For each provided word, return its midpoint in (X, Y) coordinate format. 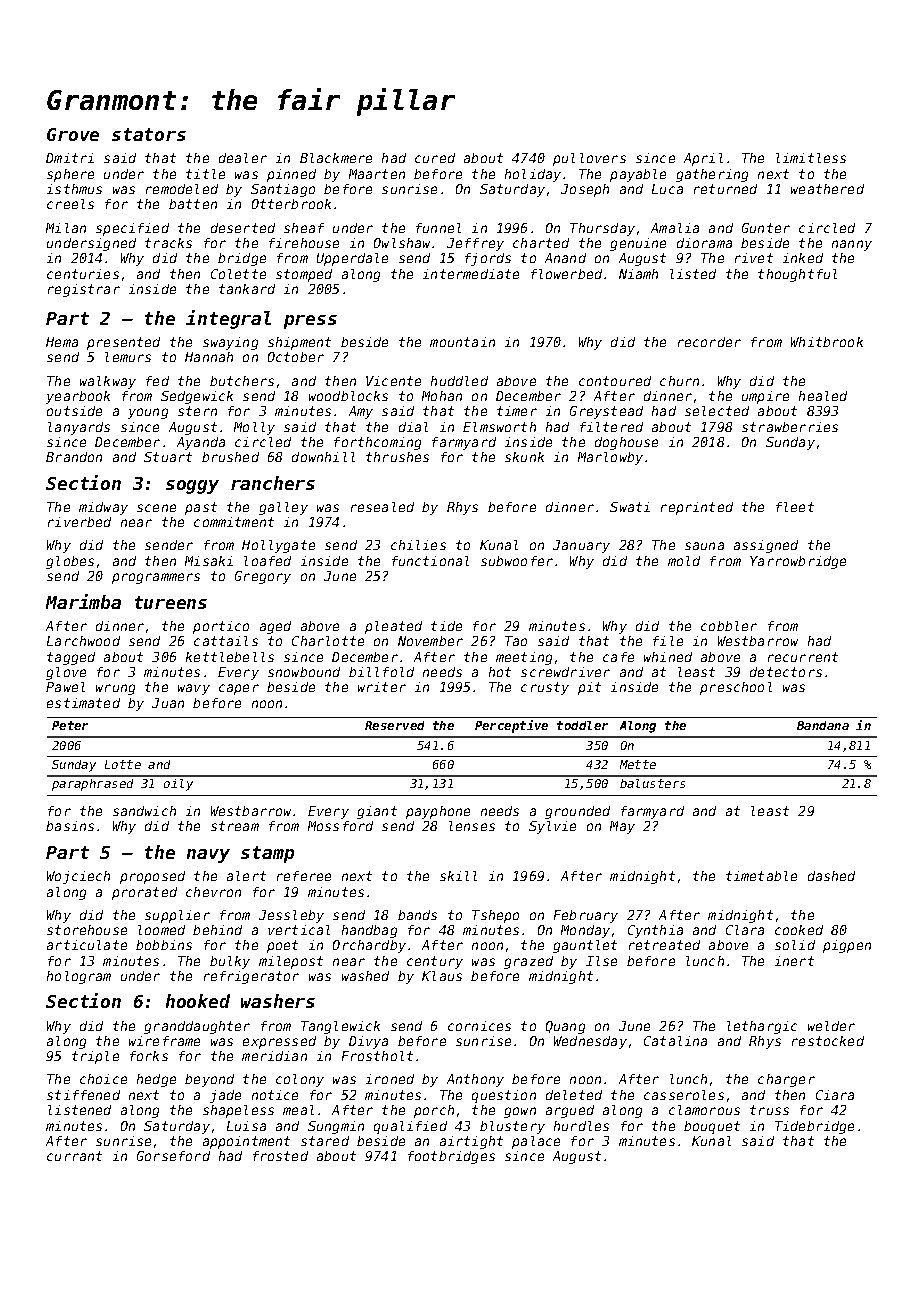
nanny (852, 245)
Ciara (835, 1095)
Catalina (675, 1041)
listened (79, 1110)
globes (70, 562)
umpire (765, 397)
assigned (766, 546)
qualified (410, 1127)
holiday (533, 175)
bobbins (164, 945)
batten (193, 204)
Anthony (475, 1080)
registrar (84, 290)
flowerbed (566, 274)
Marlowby (610, 458)
